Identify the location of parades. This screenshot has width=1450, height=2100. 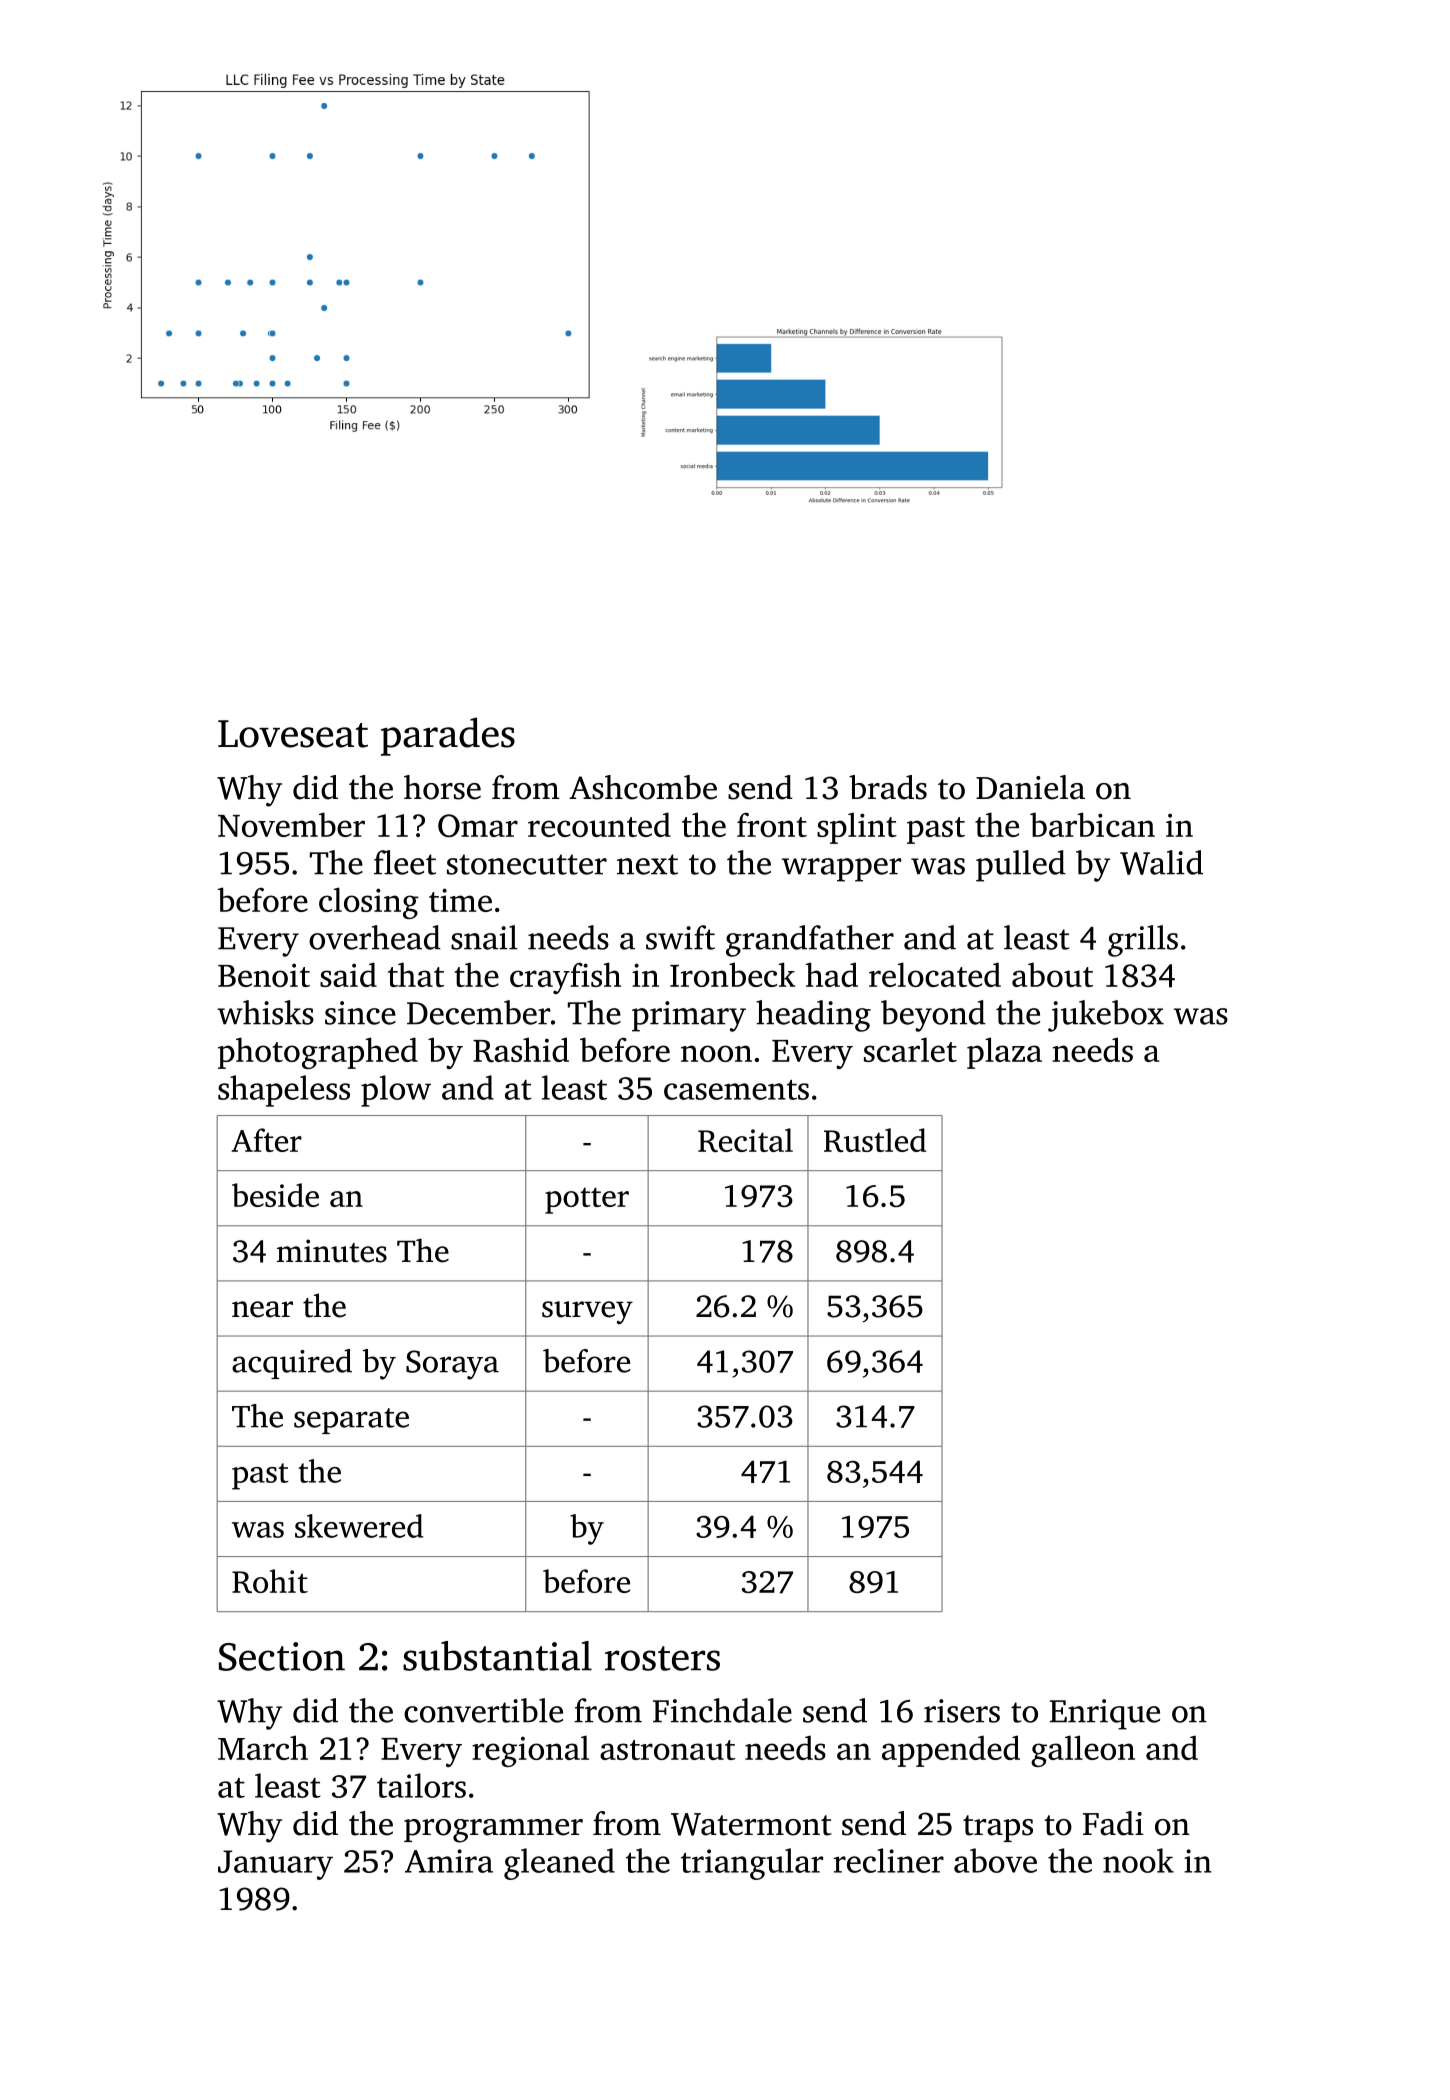
(448, 736).
